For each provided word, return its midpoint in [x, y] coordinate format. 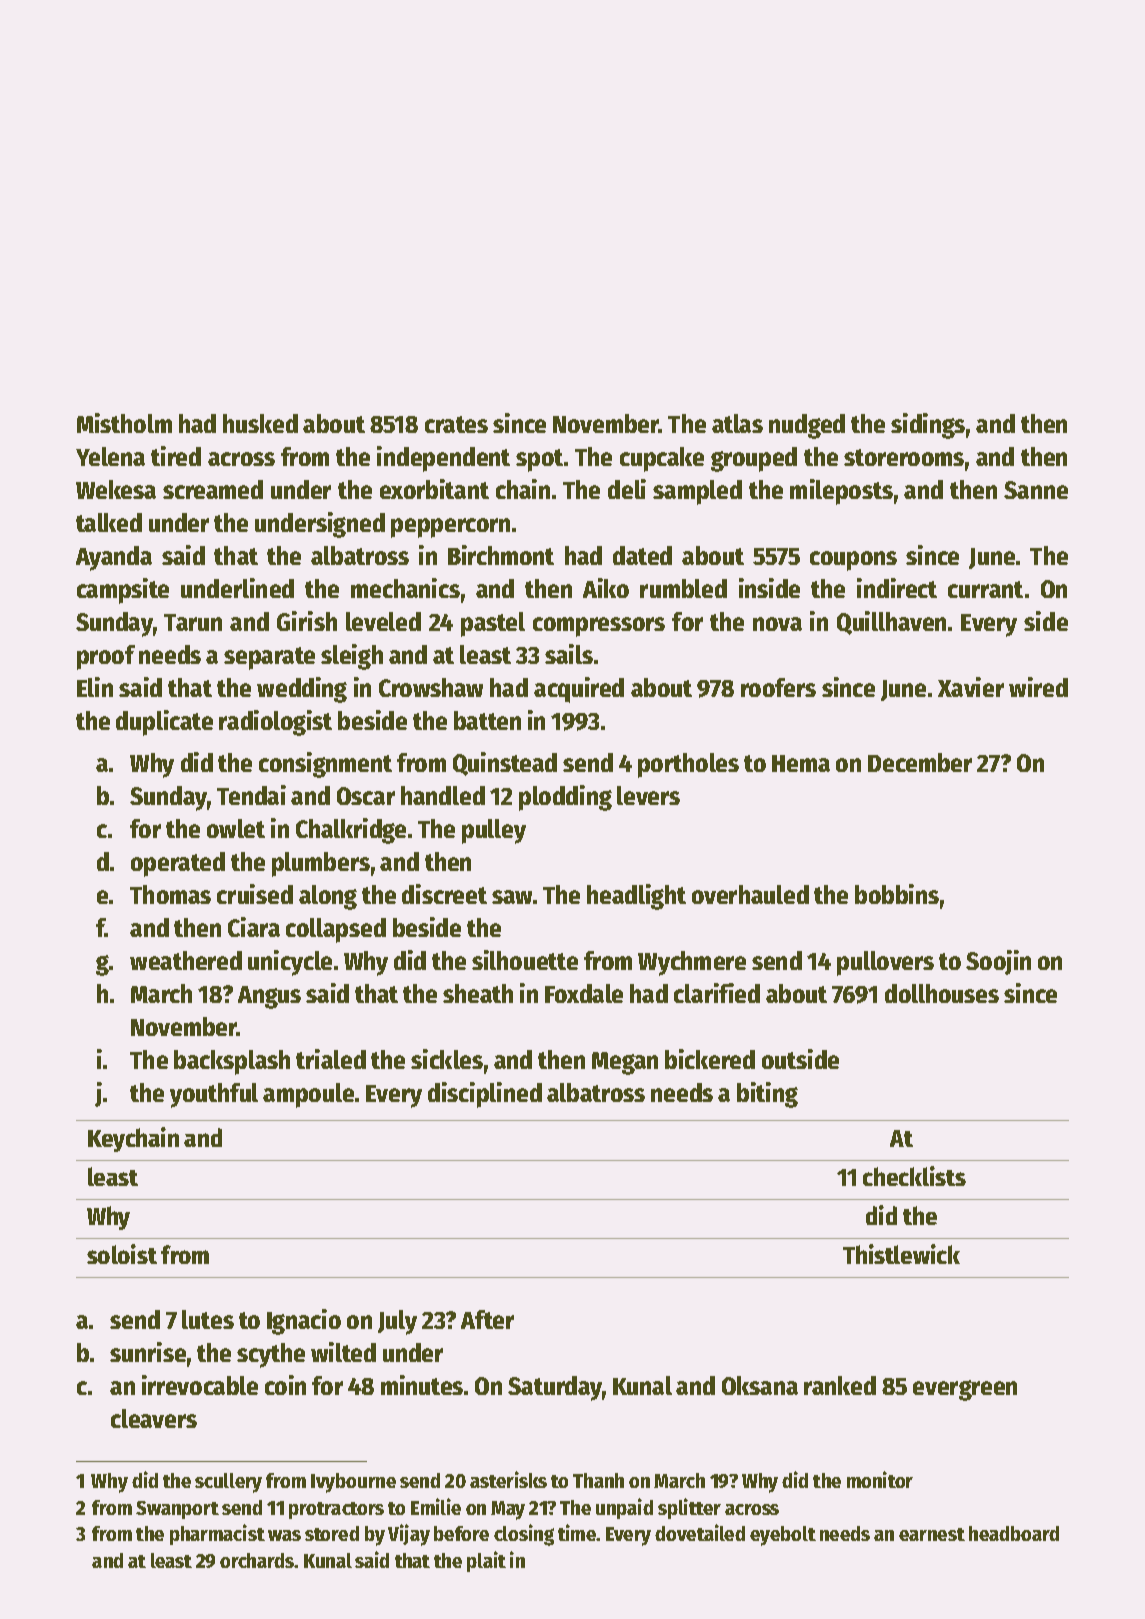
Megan [625, 1063]
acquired [579, 690]
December [920, 762]
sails [569, 654]
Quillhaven [891, 623]
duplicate [164, 723]
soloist [122, 1254]
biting [767, 1095]
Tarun [193, 622]
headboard [1014, 1533]
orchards [257, 1560]
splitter [689, 1508]
